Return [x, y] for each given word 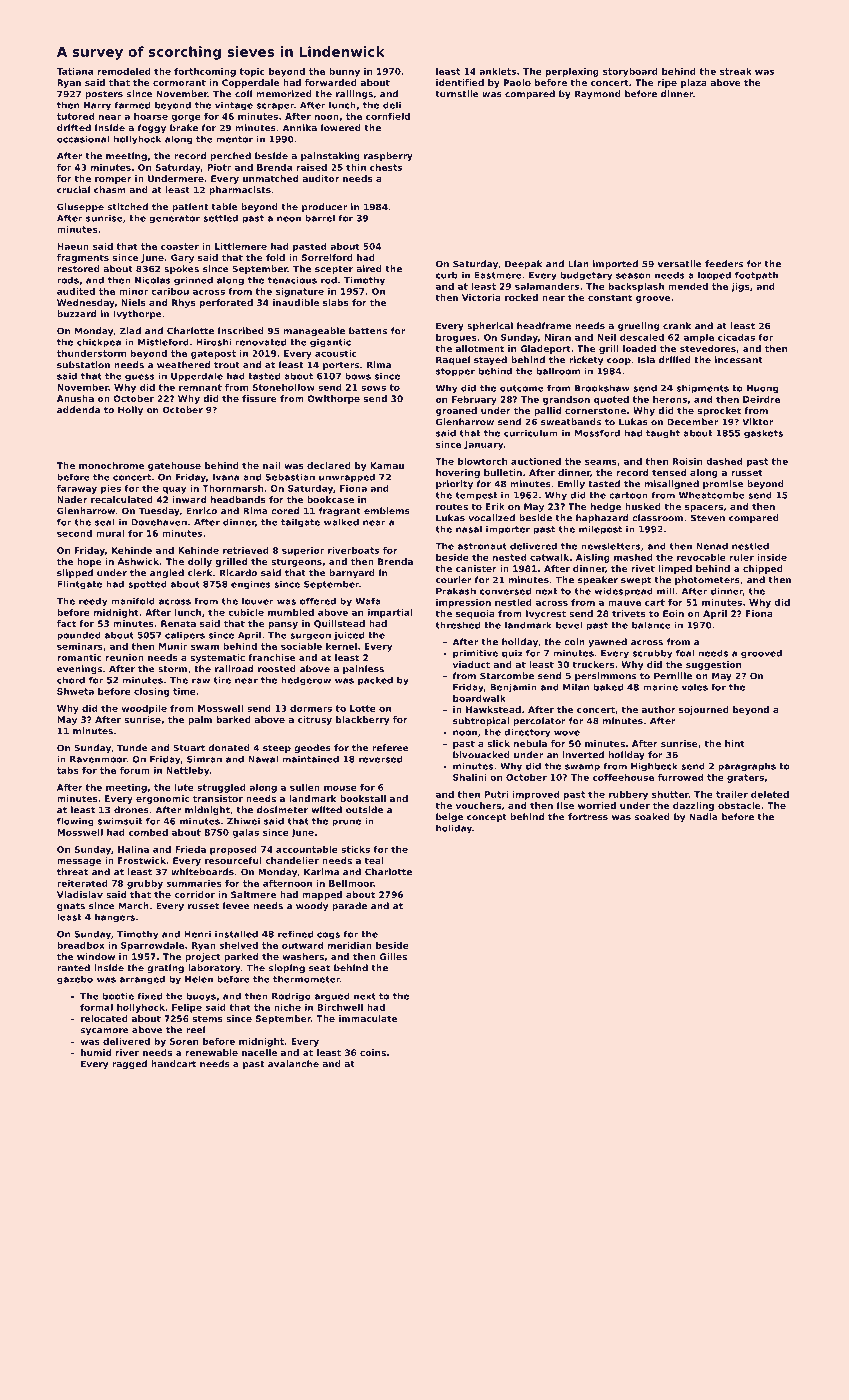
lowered [341, 128]
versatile [680, 264]
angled [167, 573]
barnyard [352, 573]
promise [723, 484]
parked [241, 957]
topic [252, 72]
